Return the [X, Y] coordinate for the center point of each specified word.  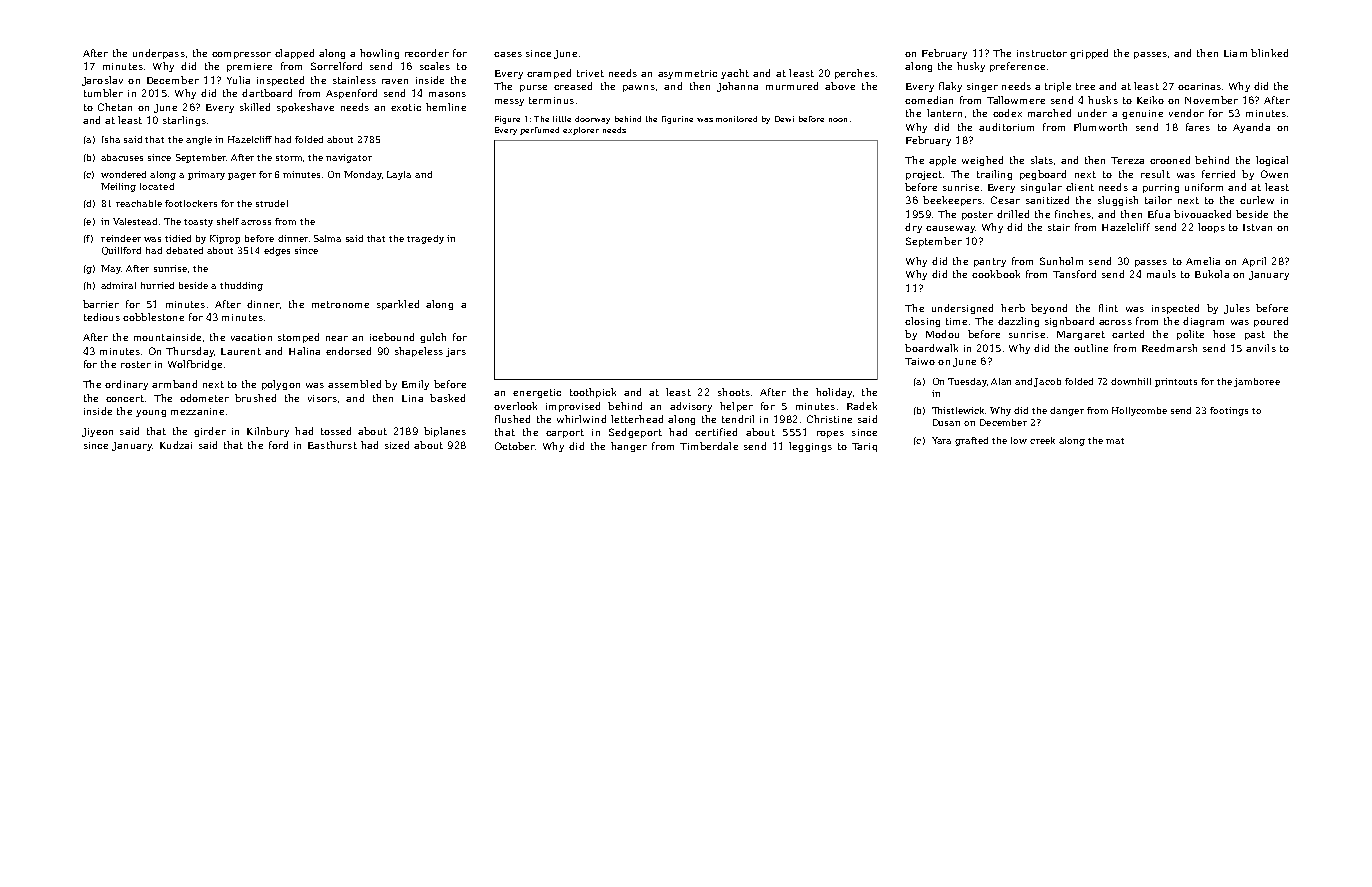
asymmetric [687, 74]
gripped [1089, 54]
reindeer [121, 238]
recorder [427, 53]
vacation [251, 337]
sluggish [1118, 201]
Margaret [1081, 335]
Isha [111, 139]
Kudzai [176, 445]
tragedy [425, 239]
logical [1272, 161]
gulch [433, 338]
